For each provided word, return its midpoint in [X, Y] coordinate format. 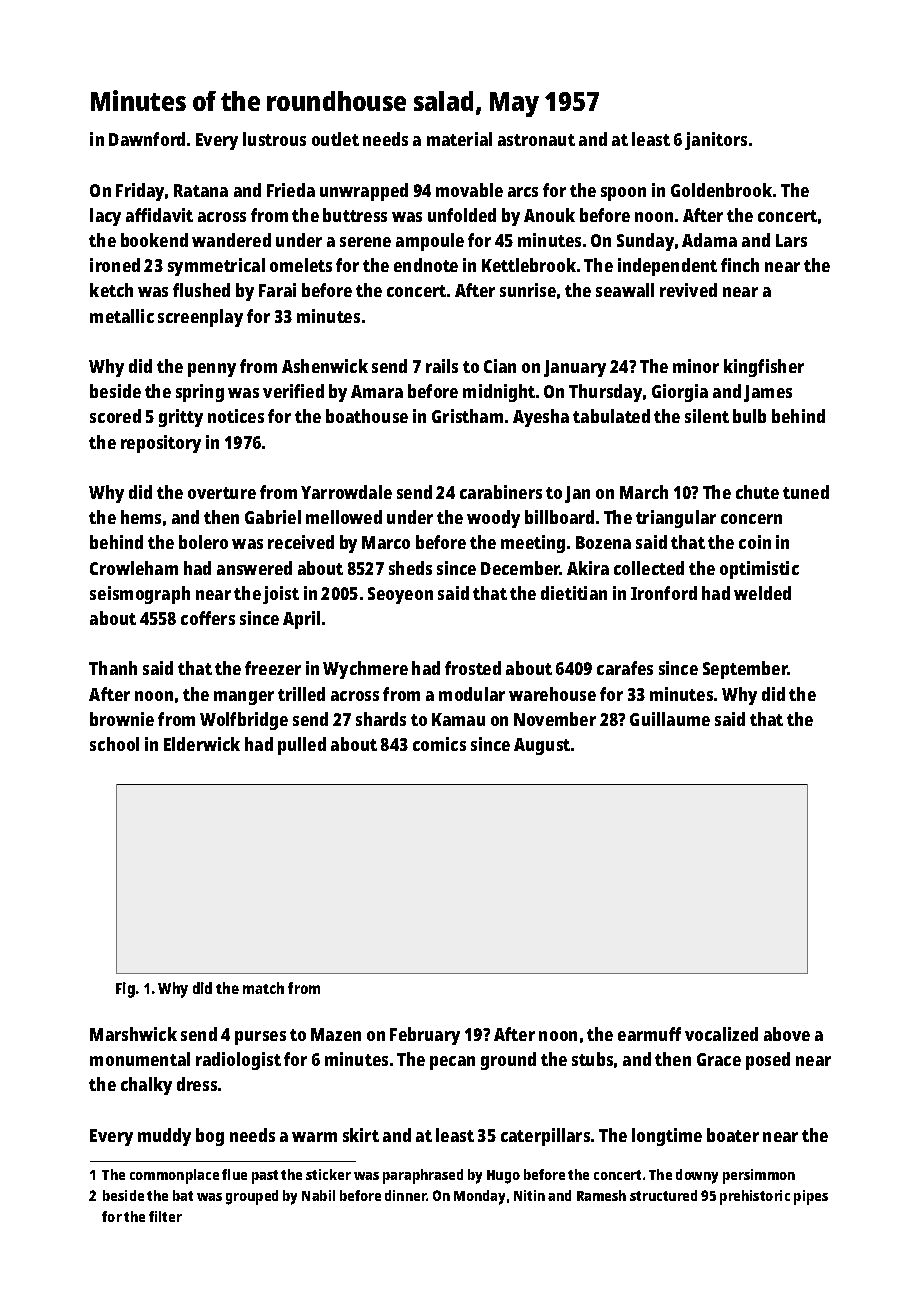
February [425, 1036]
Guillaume [670, 719]
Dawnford [147, 139]
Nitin [529, 1195]
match [263, 988]
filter [165, 1216]
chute [757, 492]
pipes [811, 1197]
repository [161, 444]
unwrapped [364, 192]
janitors [716, 141]
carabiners [501, 492]
